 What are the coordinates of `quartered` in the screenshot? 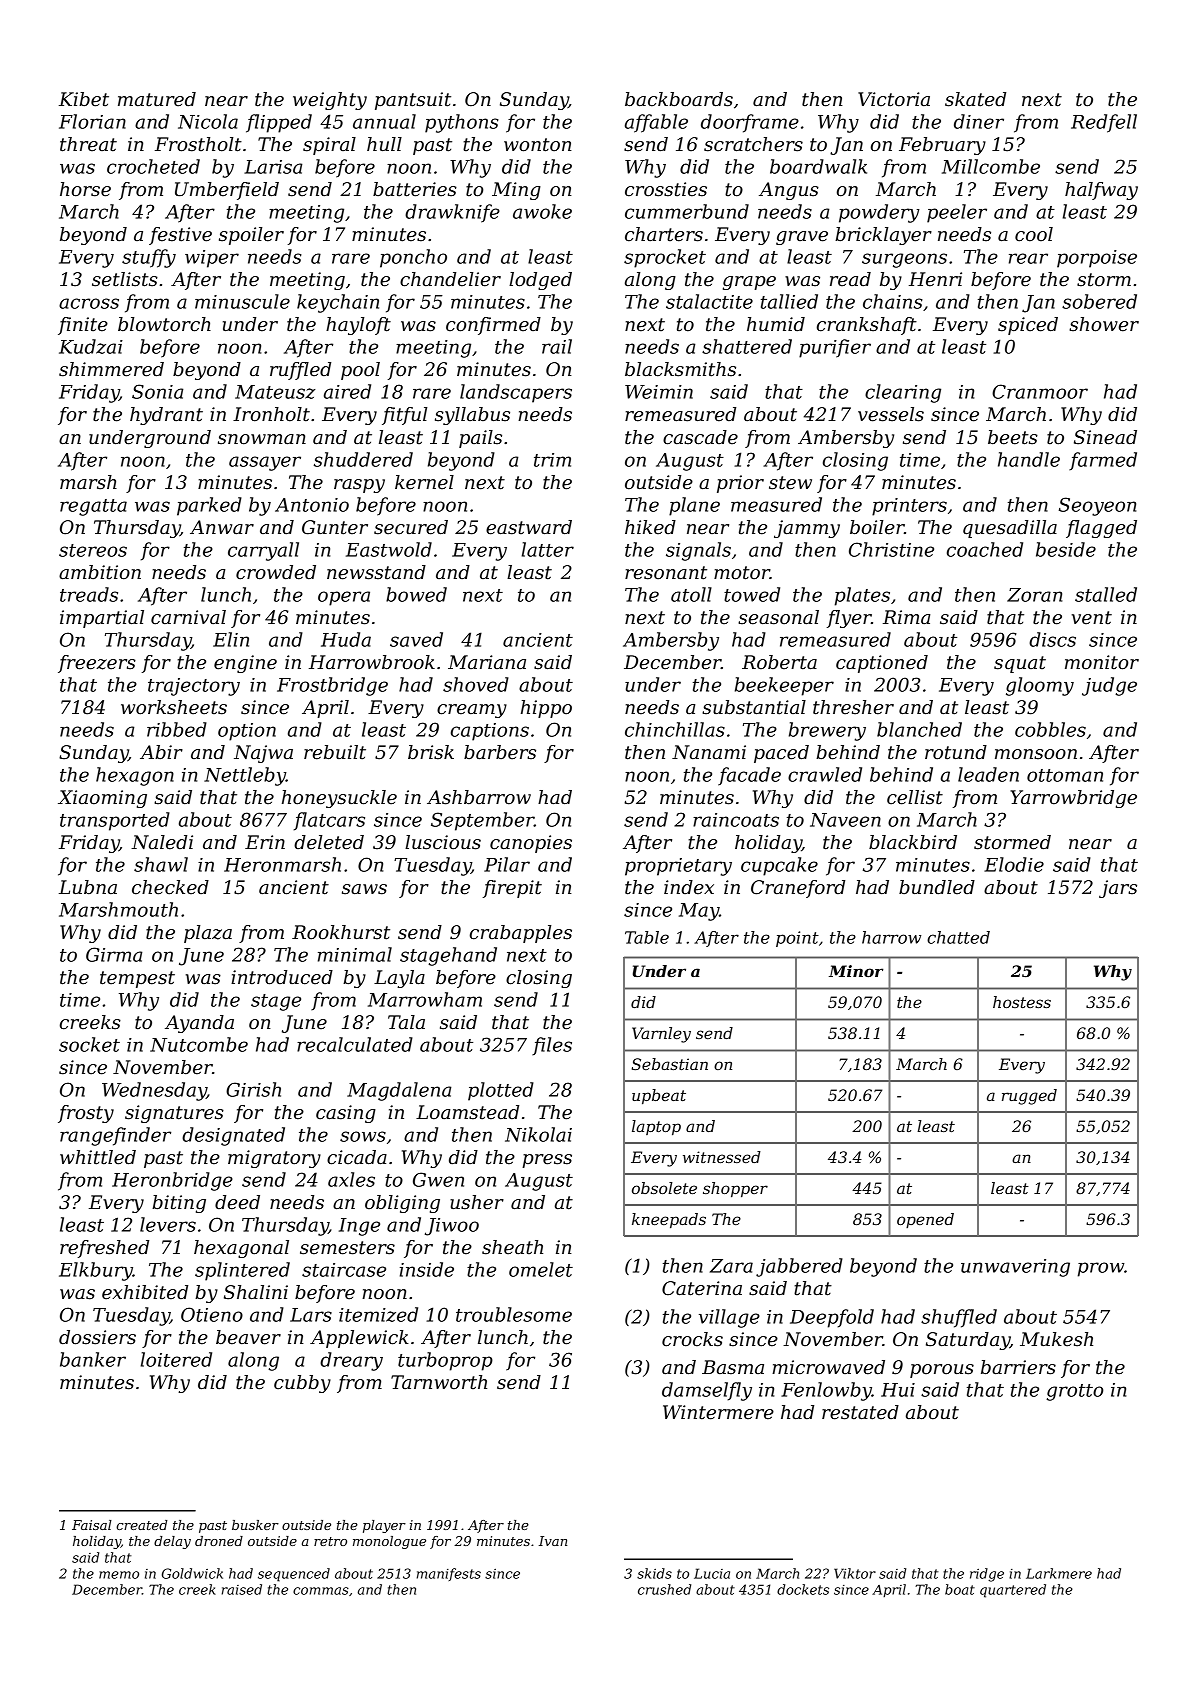 It's located at (1013, 1591).
